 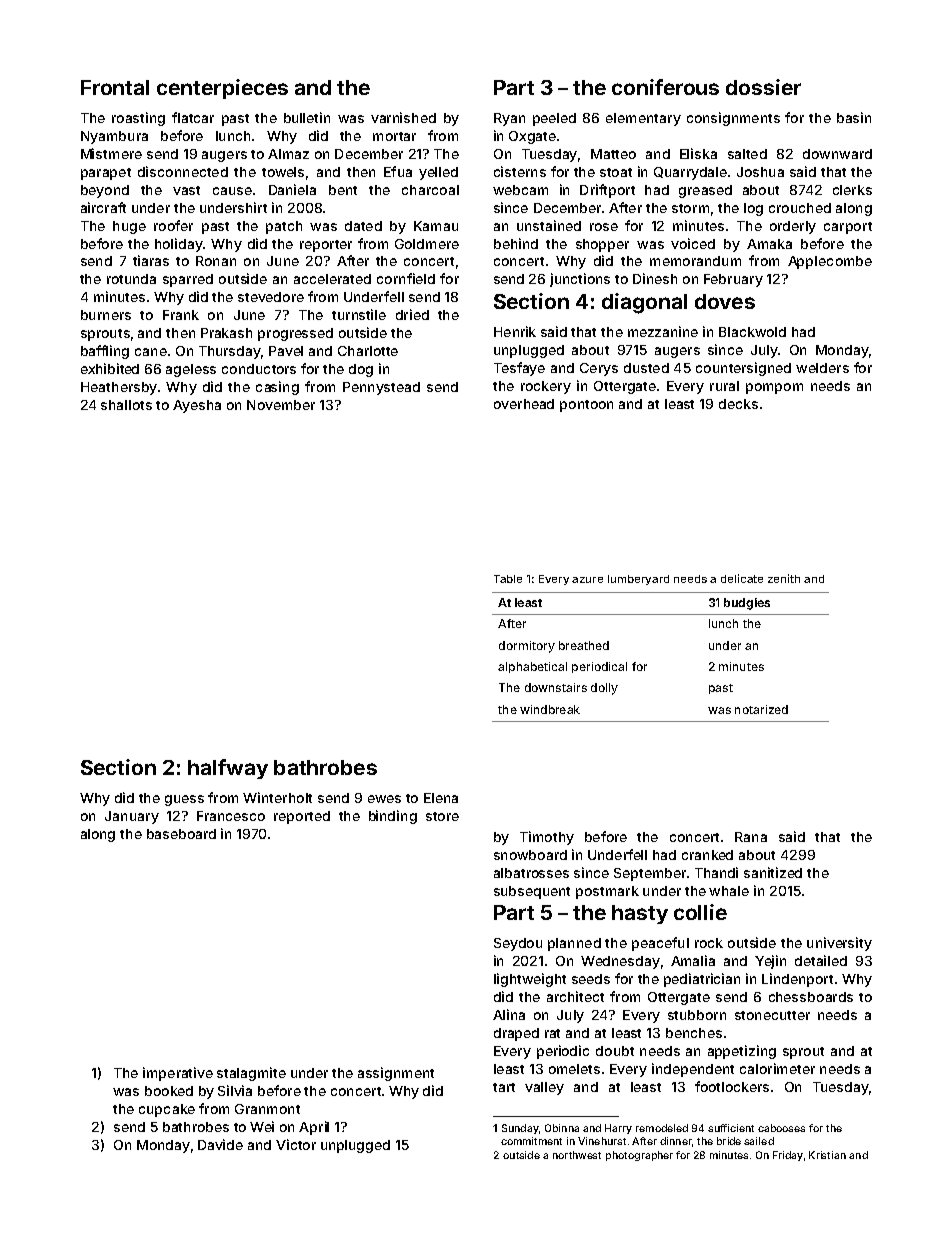 I want to click on voiced, so click(x=693, y=243).
